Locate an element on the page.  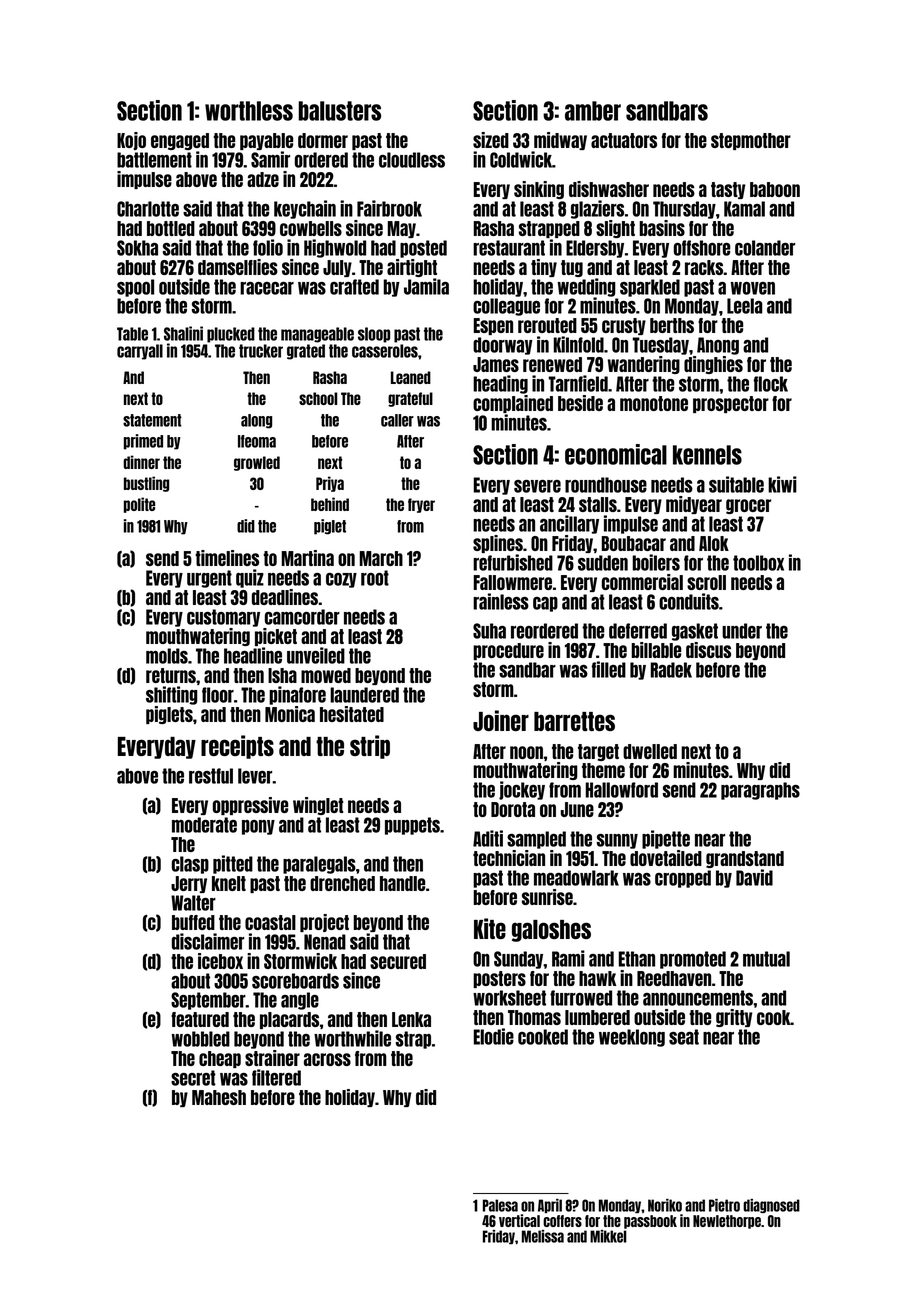
amber is located at coordinates (593, 111).
